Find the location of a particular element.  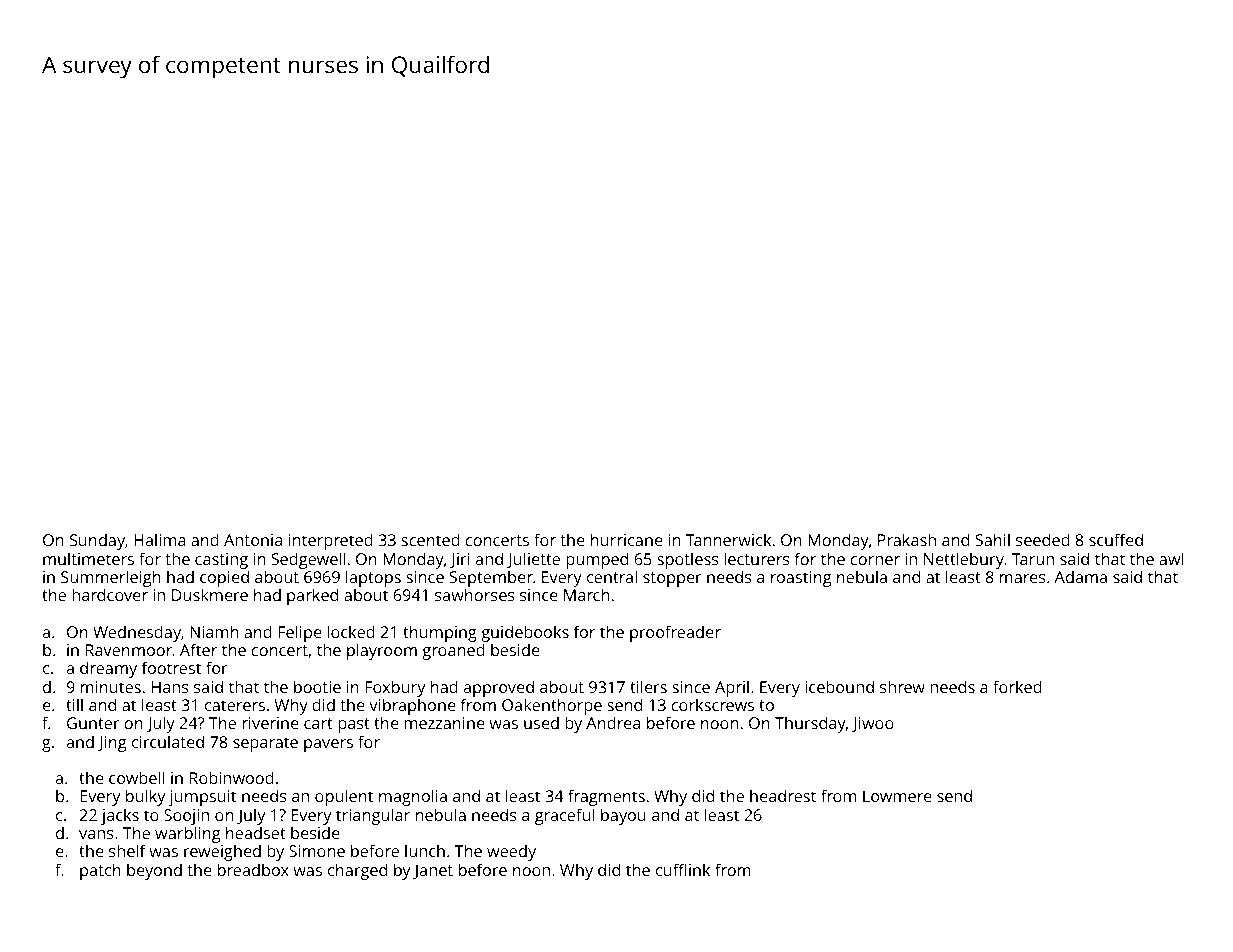

caterers is located at coordinates (235, 705).
